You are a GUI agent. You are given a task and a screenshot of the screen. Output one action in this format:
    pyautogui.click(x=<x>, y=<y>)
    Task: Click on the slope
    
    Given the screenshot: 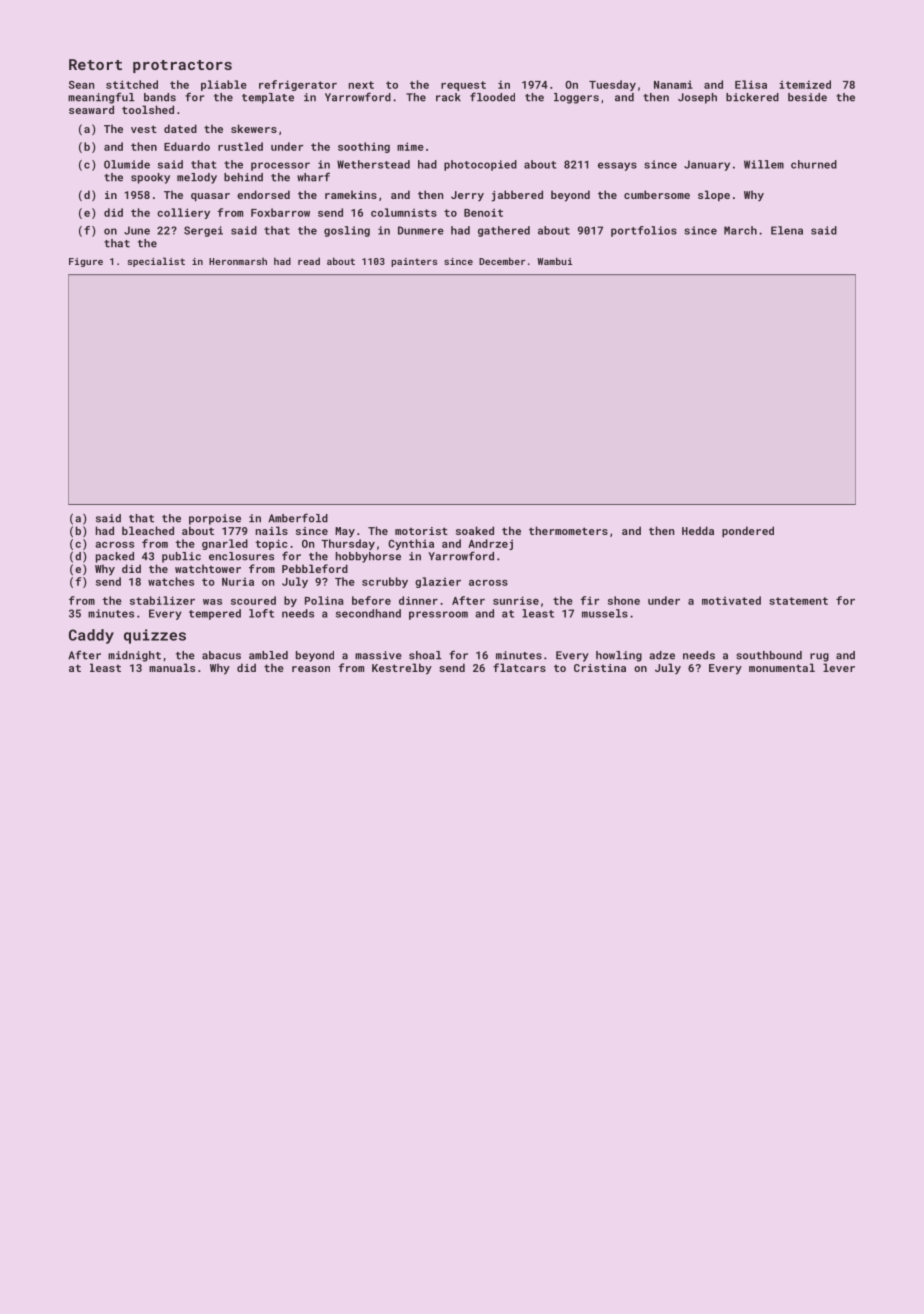 What is the action you would take?
    pyautogui.click(x=714, y=196)
